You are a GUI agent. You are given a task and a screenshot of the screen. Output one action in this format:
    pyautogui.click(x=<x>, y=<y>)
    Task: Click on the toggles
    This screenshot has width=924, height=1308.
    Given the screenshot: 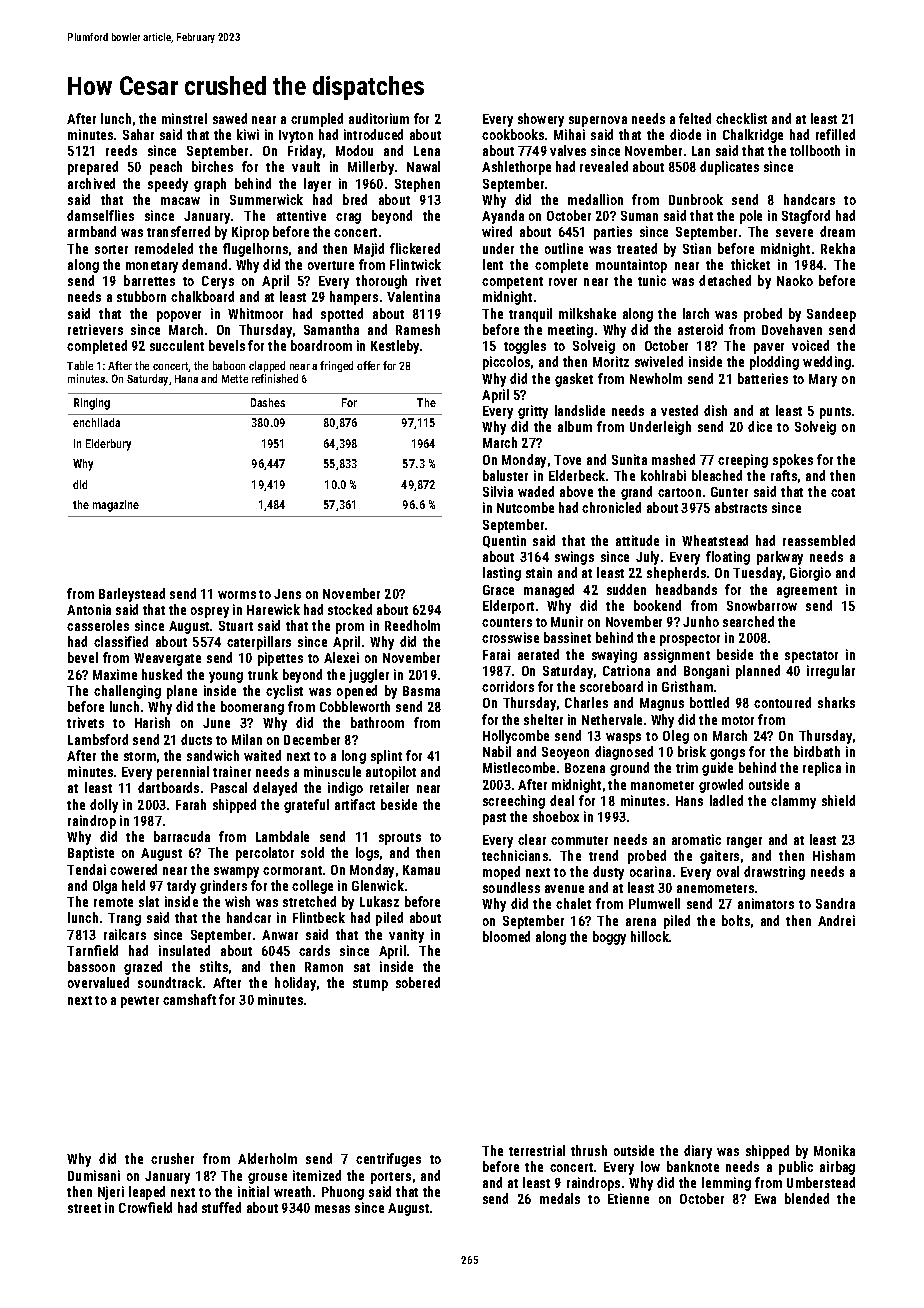 What is the action you would take?
    pyautogui.click(x=525, y=347)
